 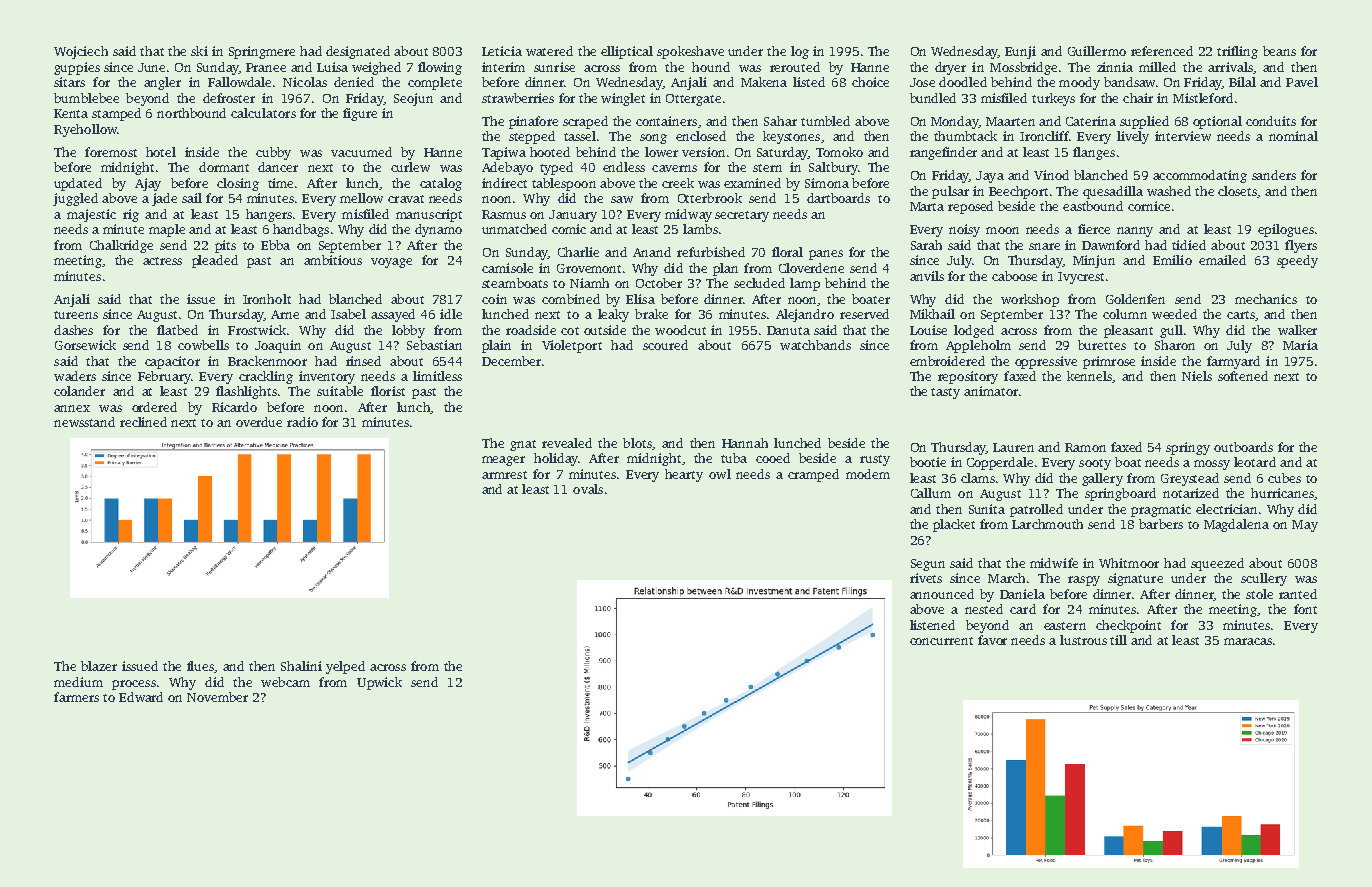 I want to click on Springmere, so click(x=262, y=52).
